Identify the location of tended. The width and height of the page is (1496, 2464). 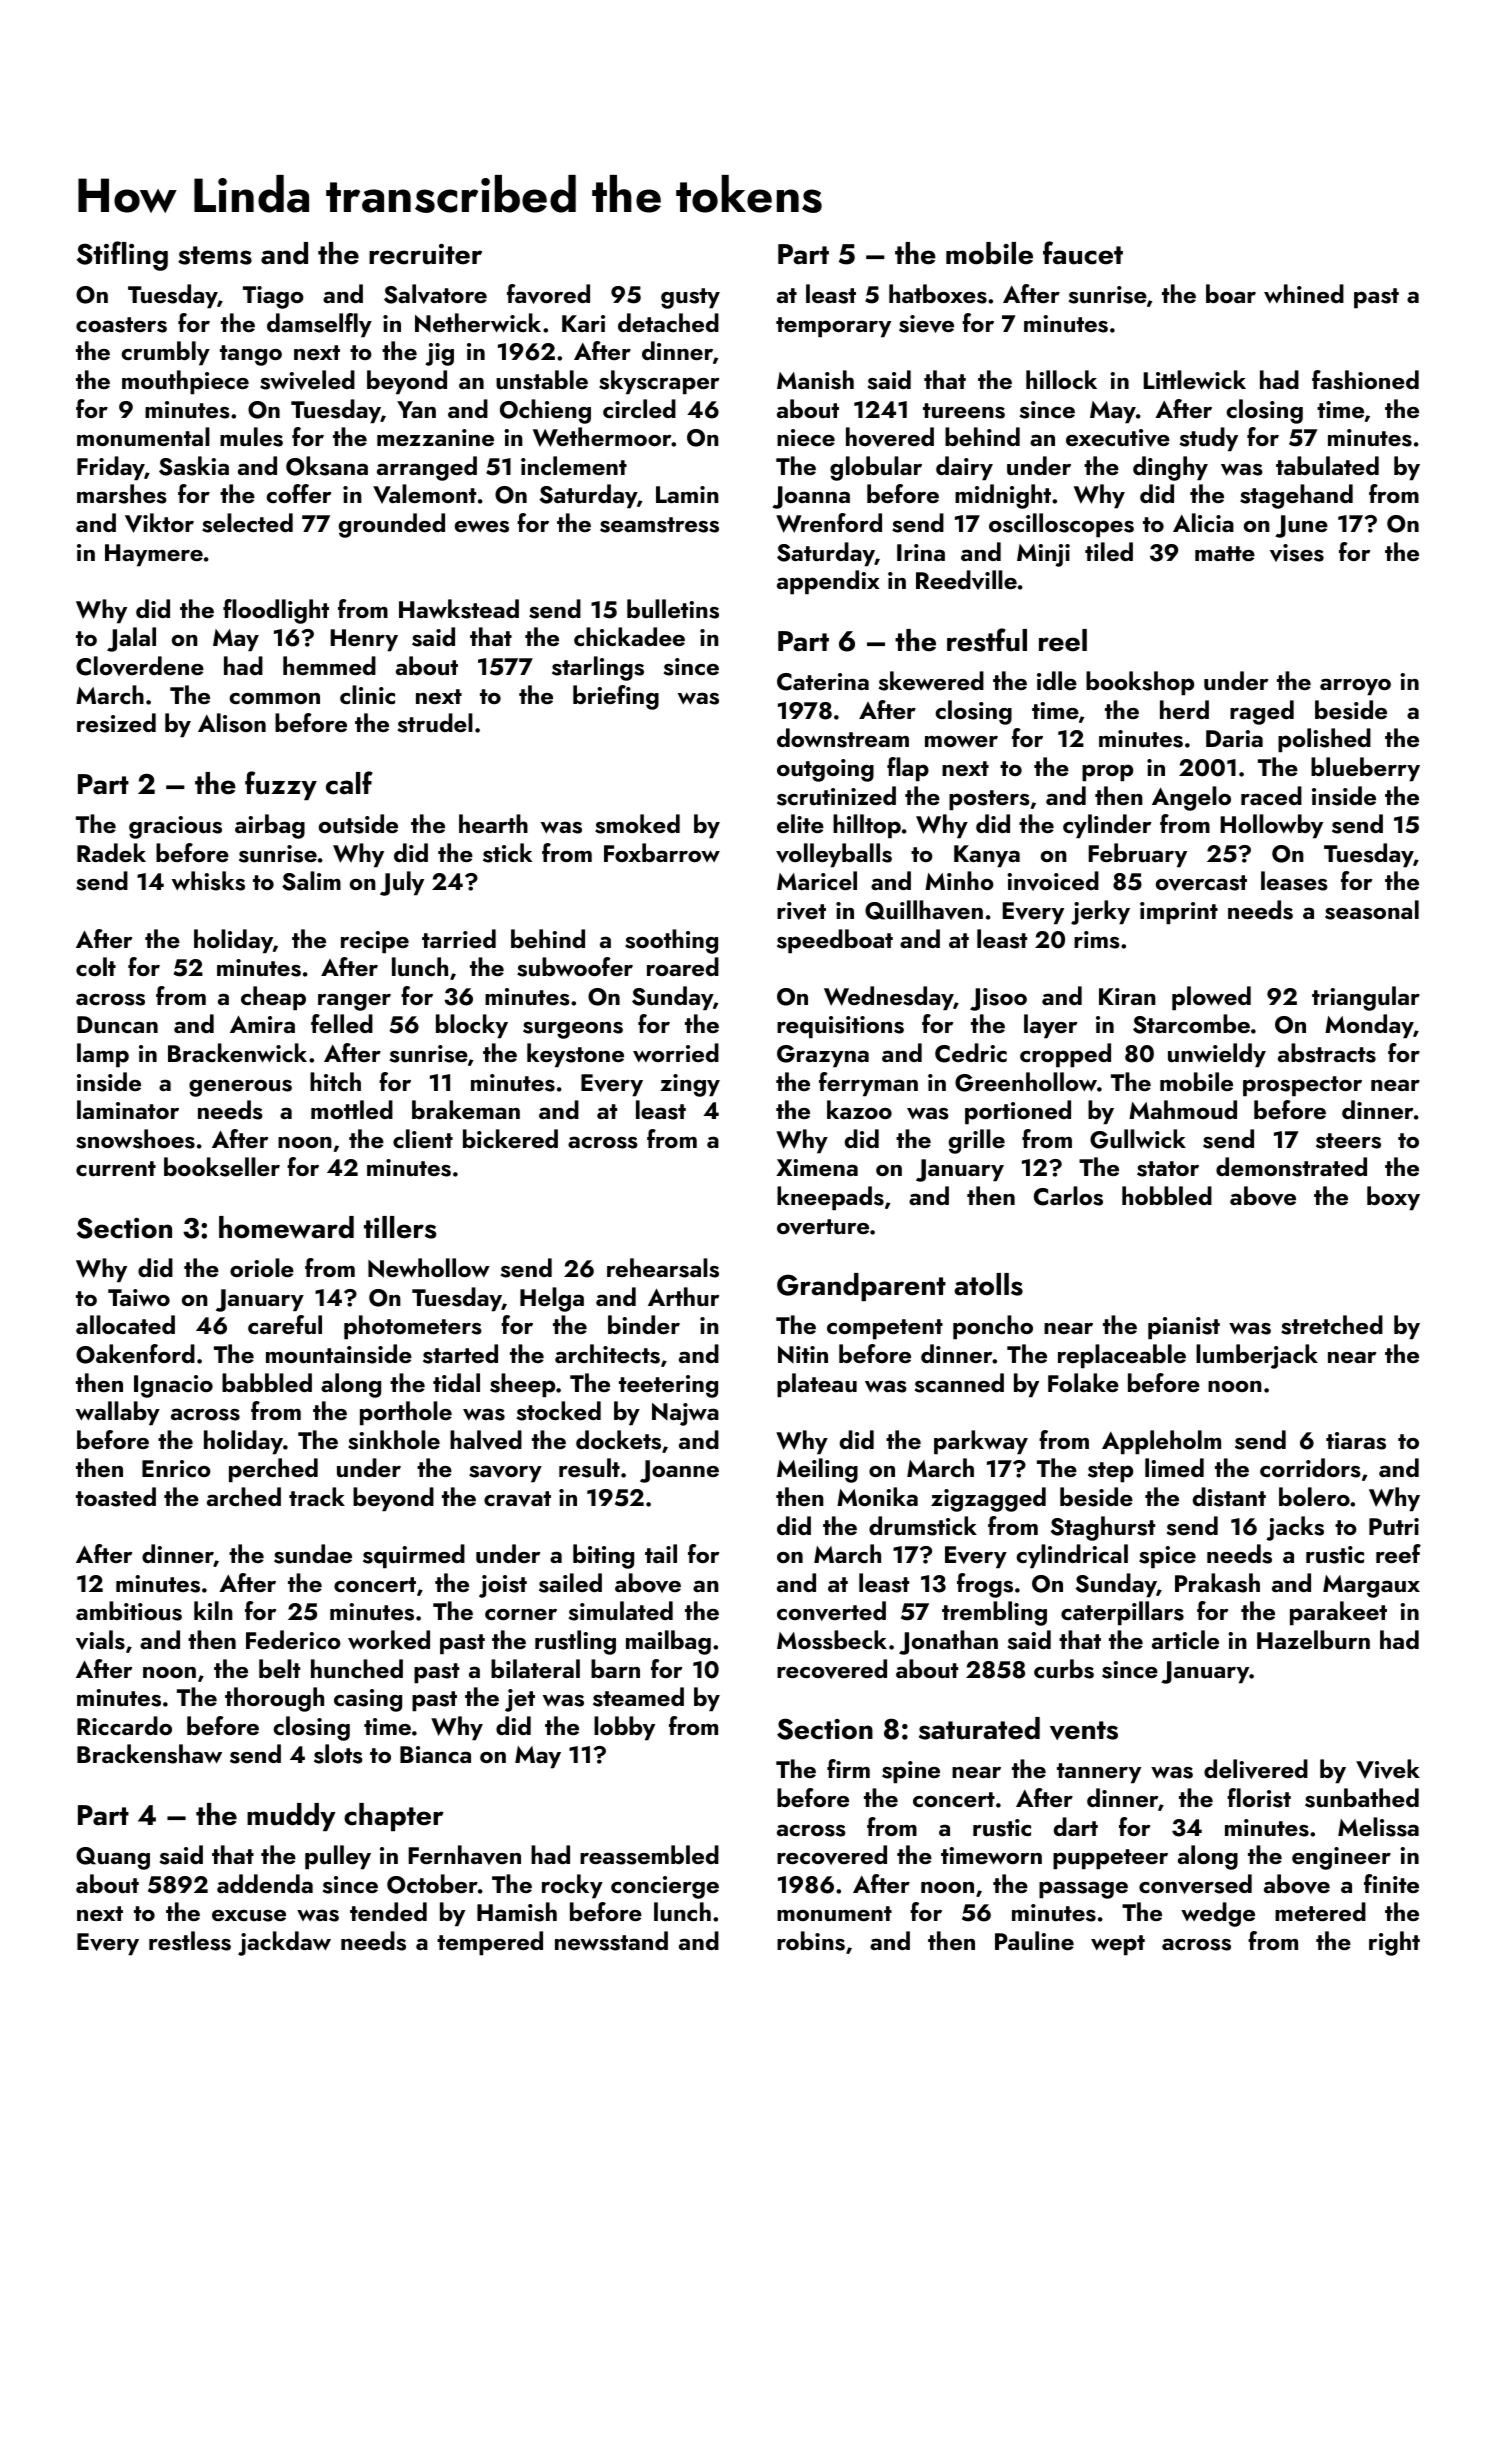
(388, 1911).
